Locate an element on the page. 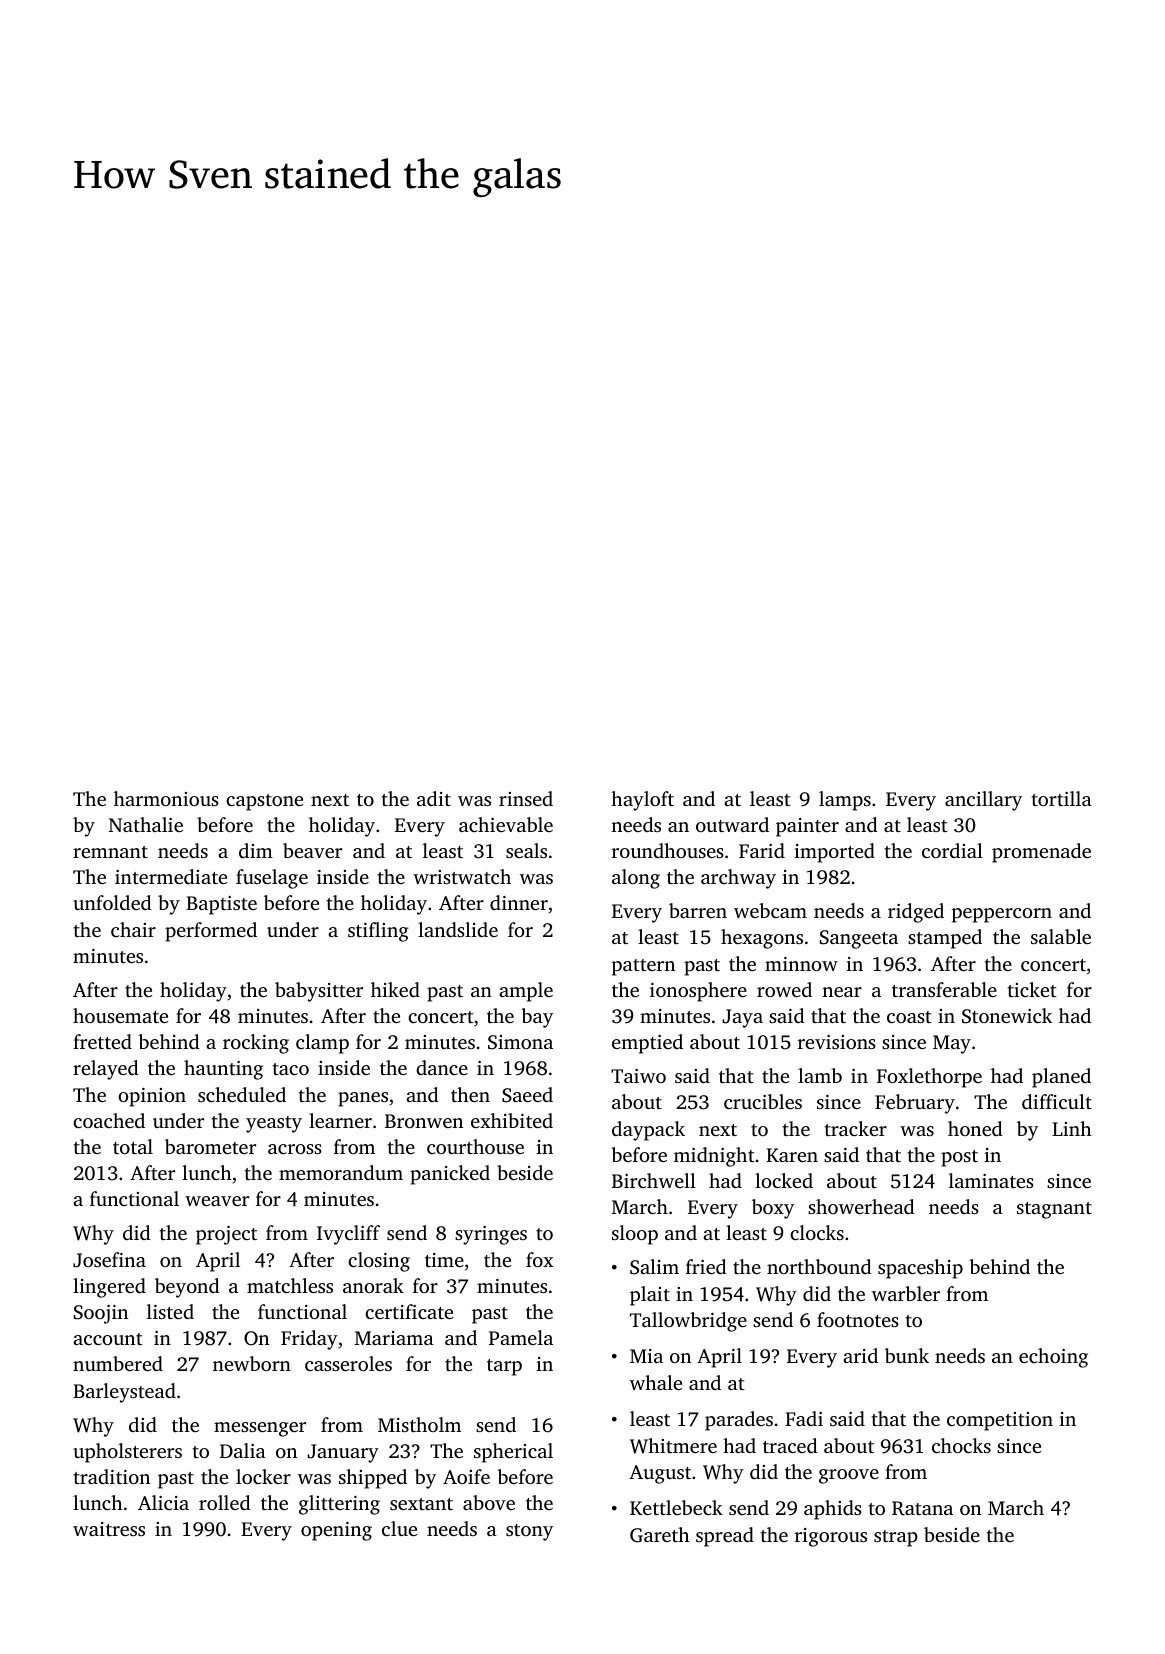  ionosphere is located at coordinates (698, 992).
